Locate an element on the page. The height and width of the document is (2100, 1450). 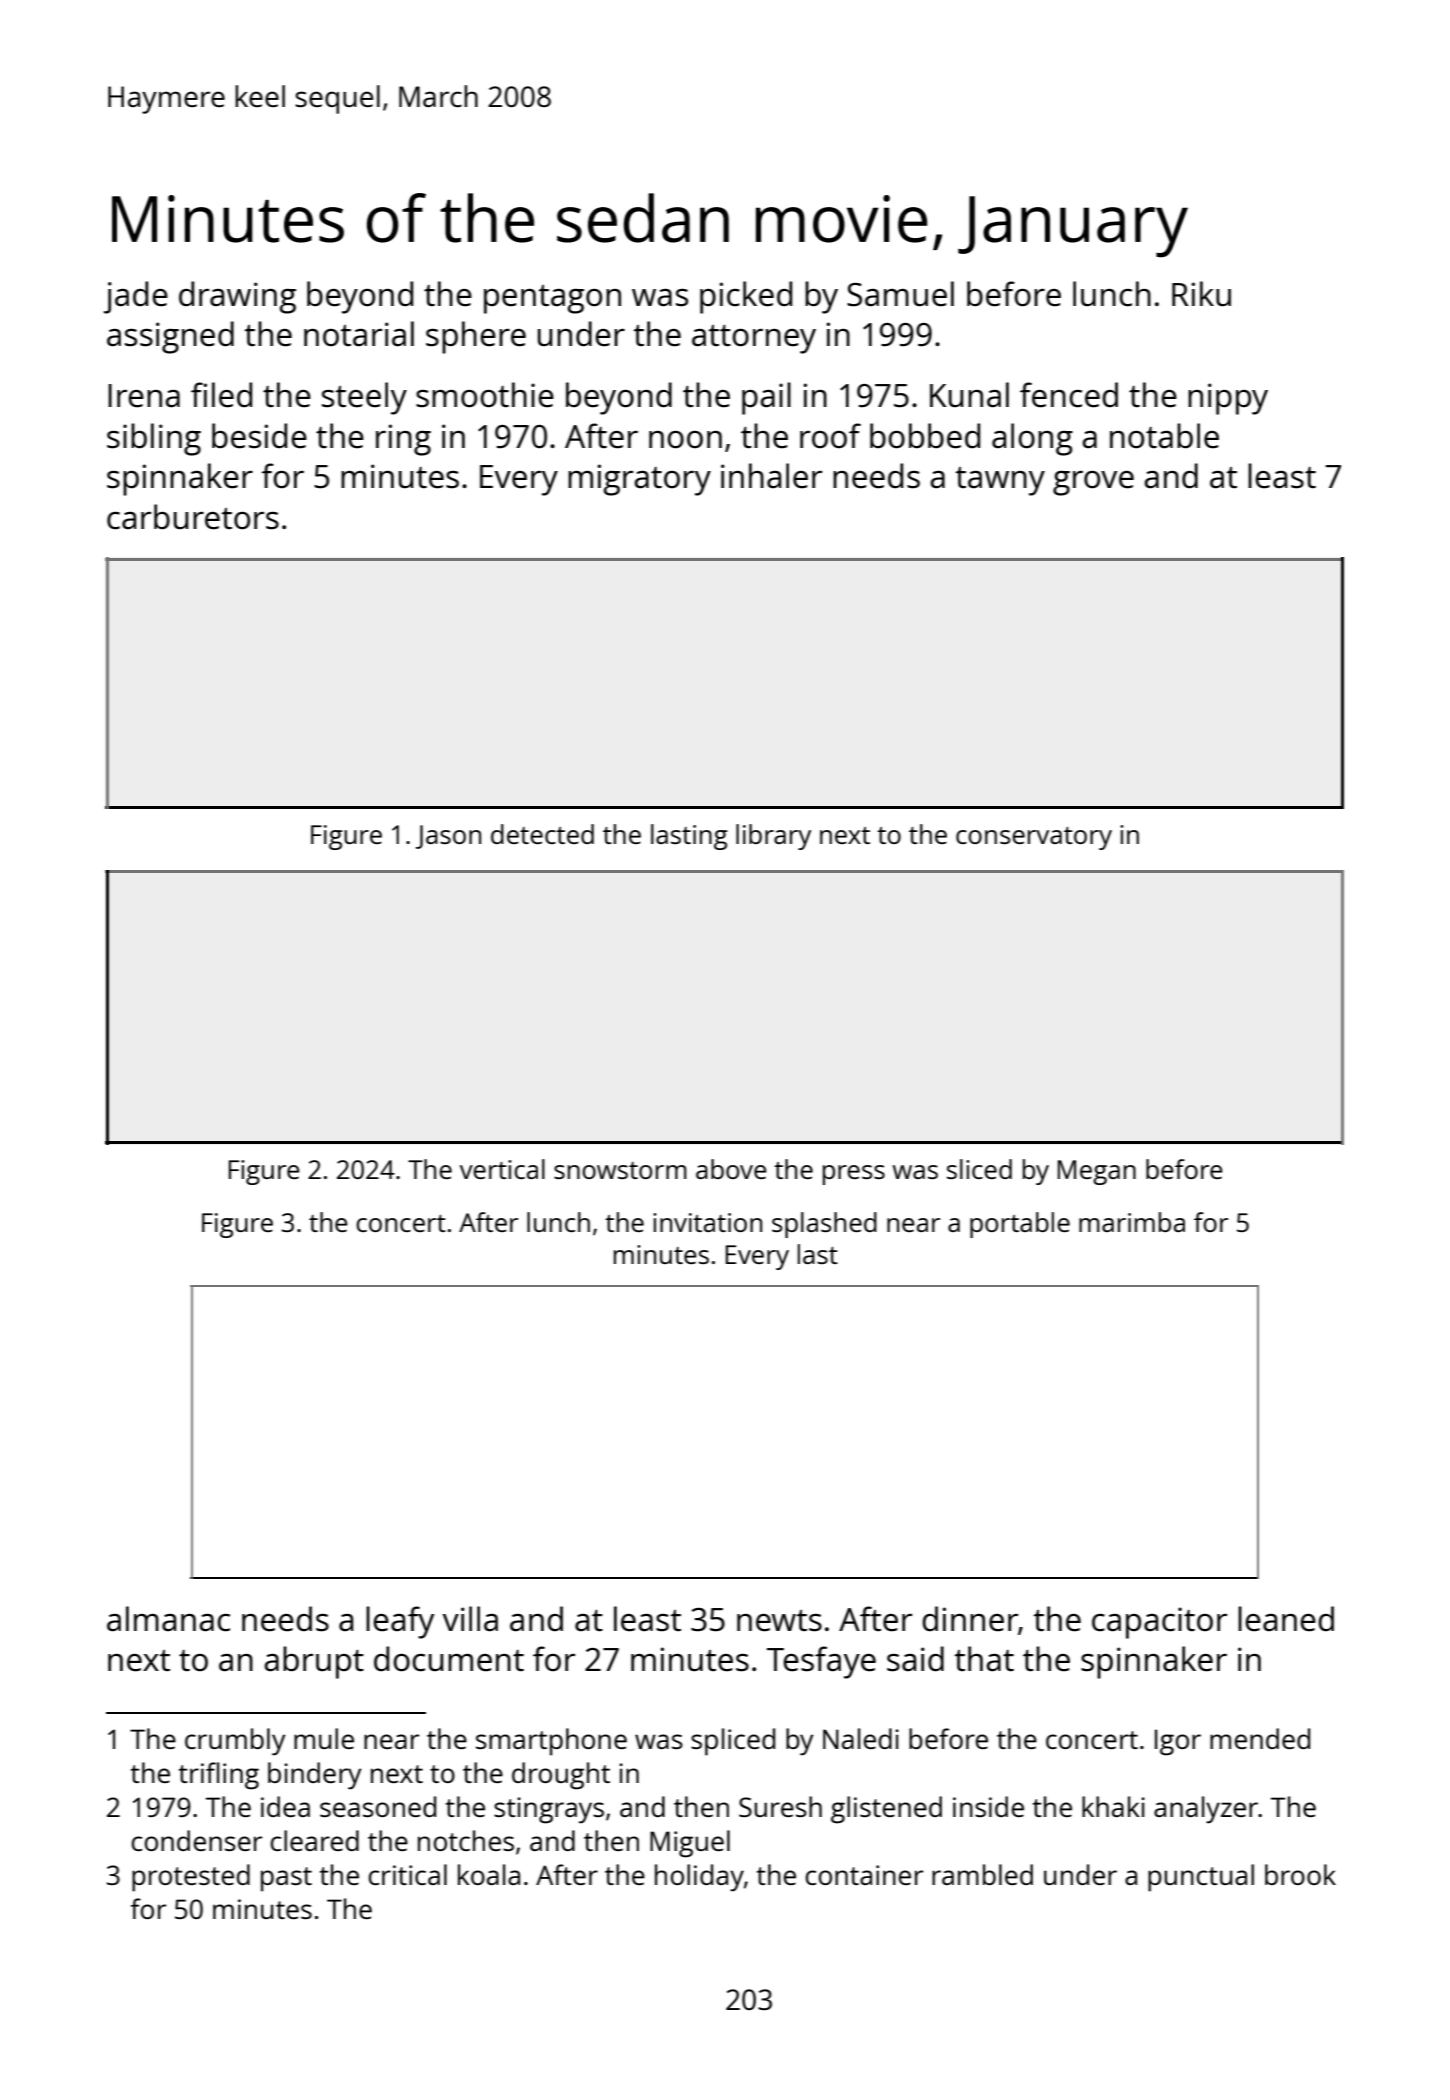
snowstorm is located at coordinates (620, 1170).
